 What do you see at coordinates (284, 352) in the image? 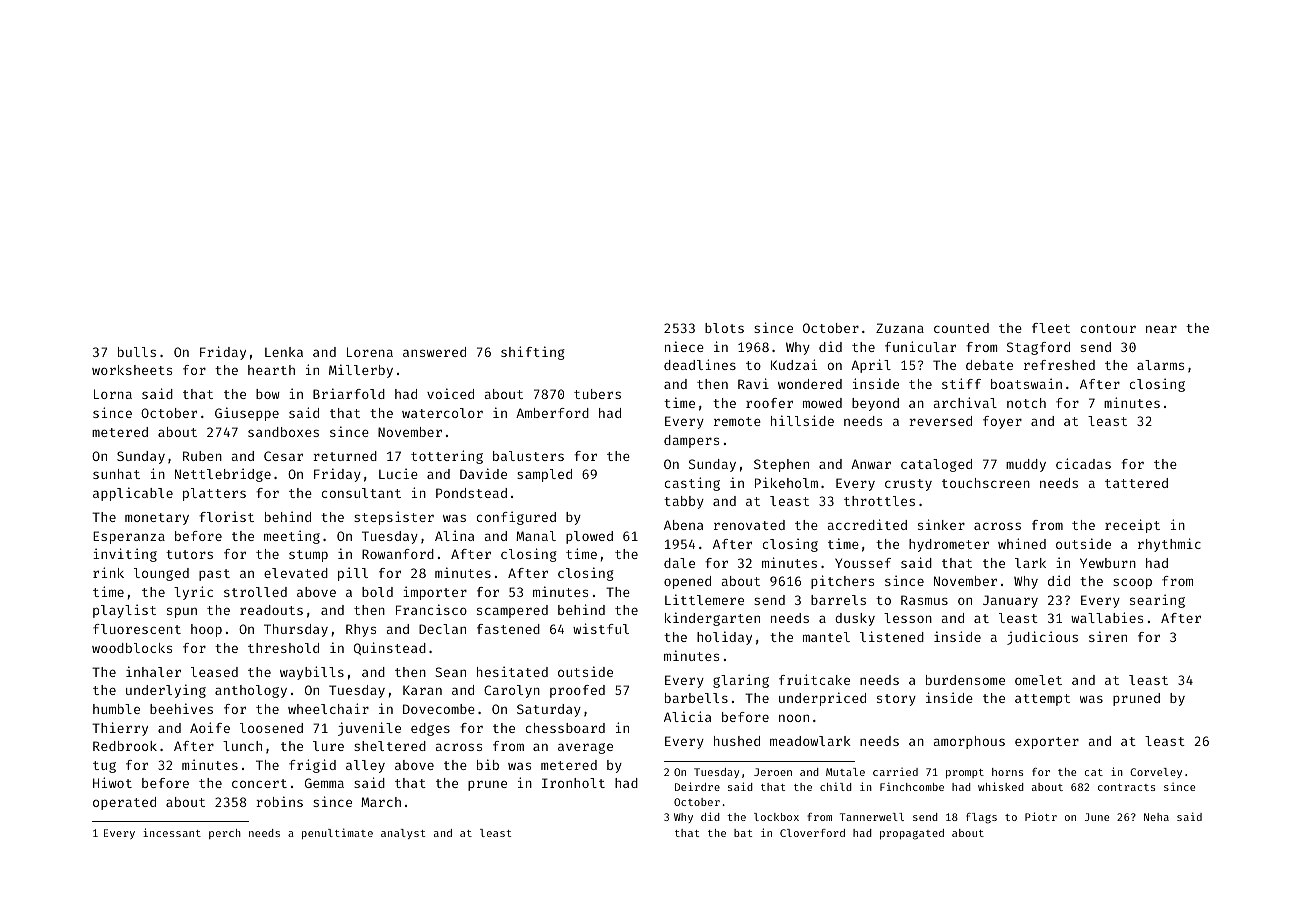
I see `Lenka` at bounding box center [284, 352].
